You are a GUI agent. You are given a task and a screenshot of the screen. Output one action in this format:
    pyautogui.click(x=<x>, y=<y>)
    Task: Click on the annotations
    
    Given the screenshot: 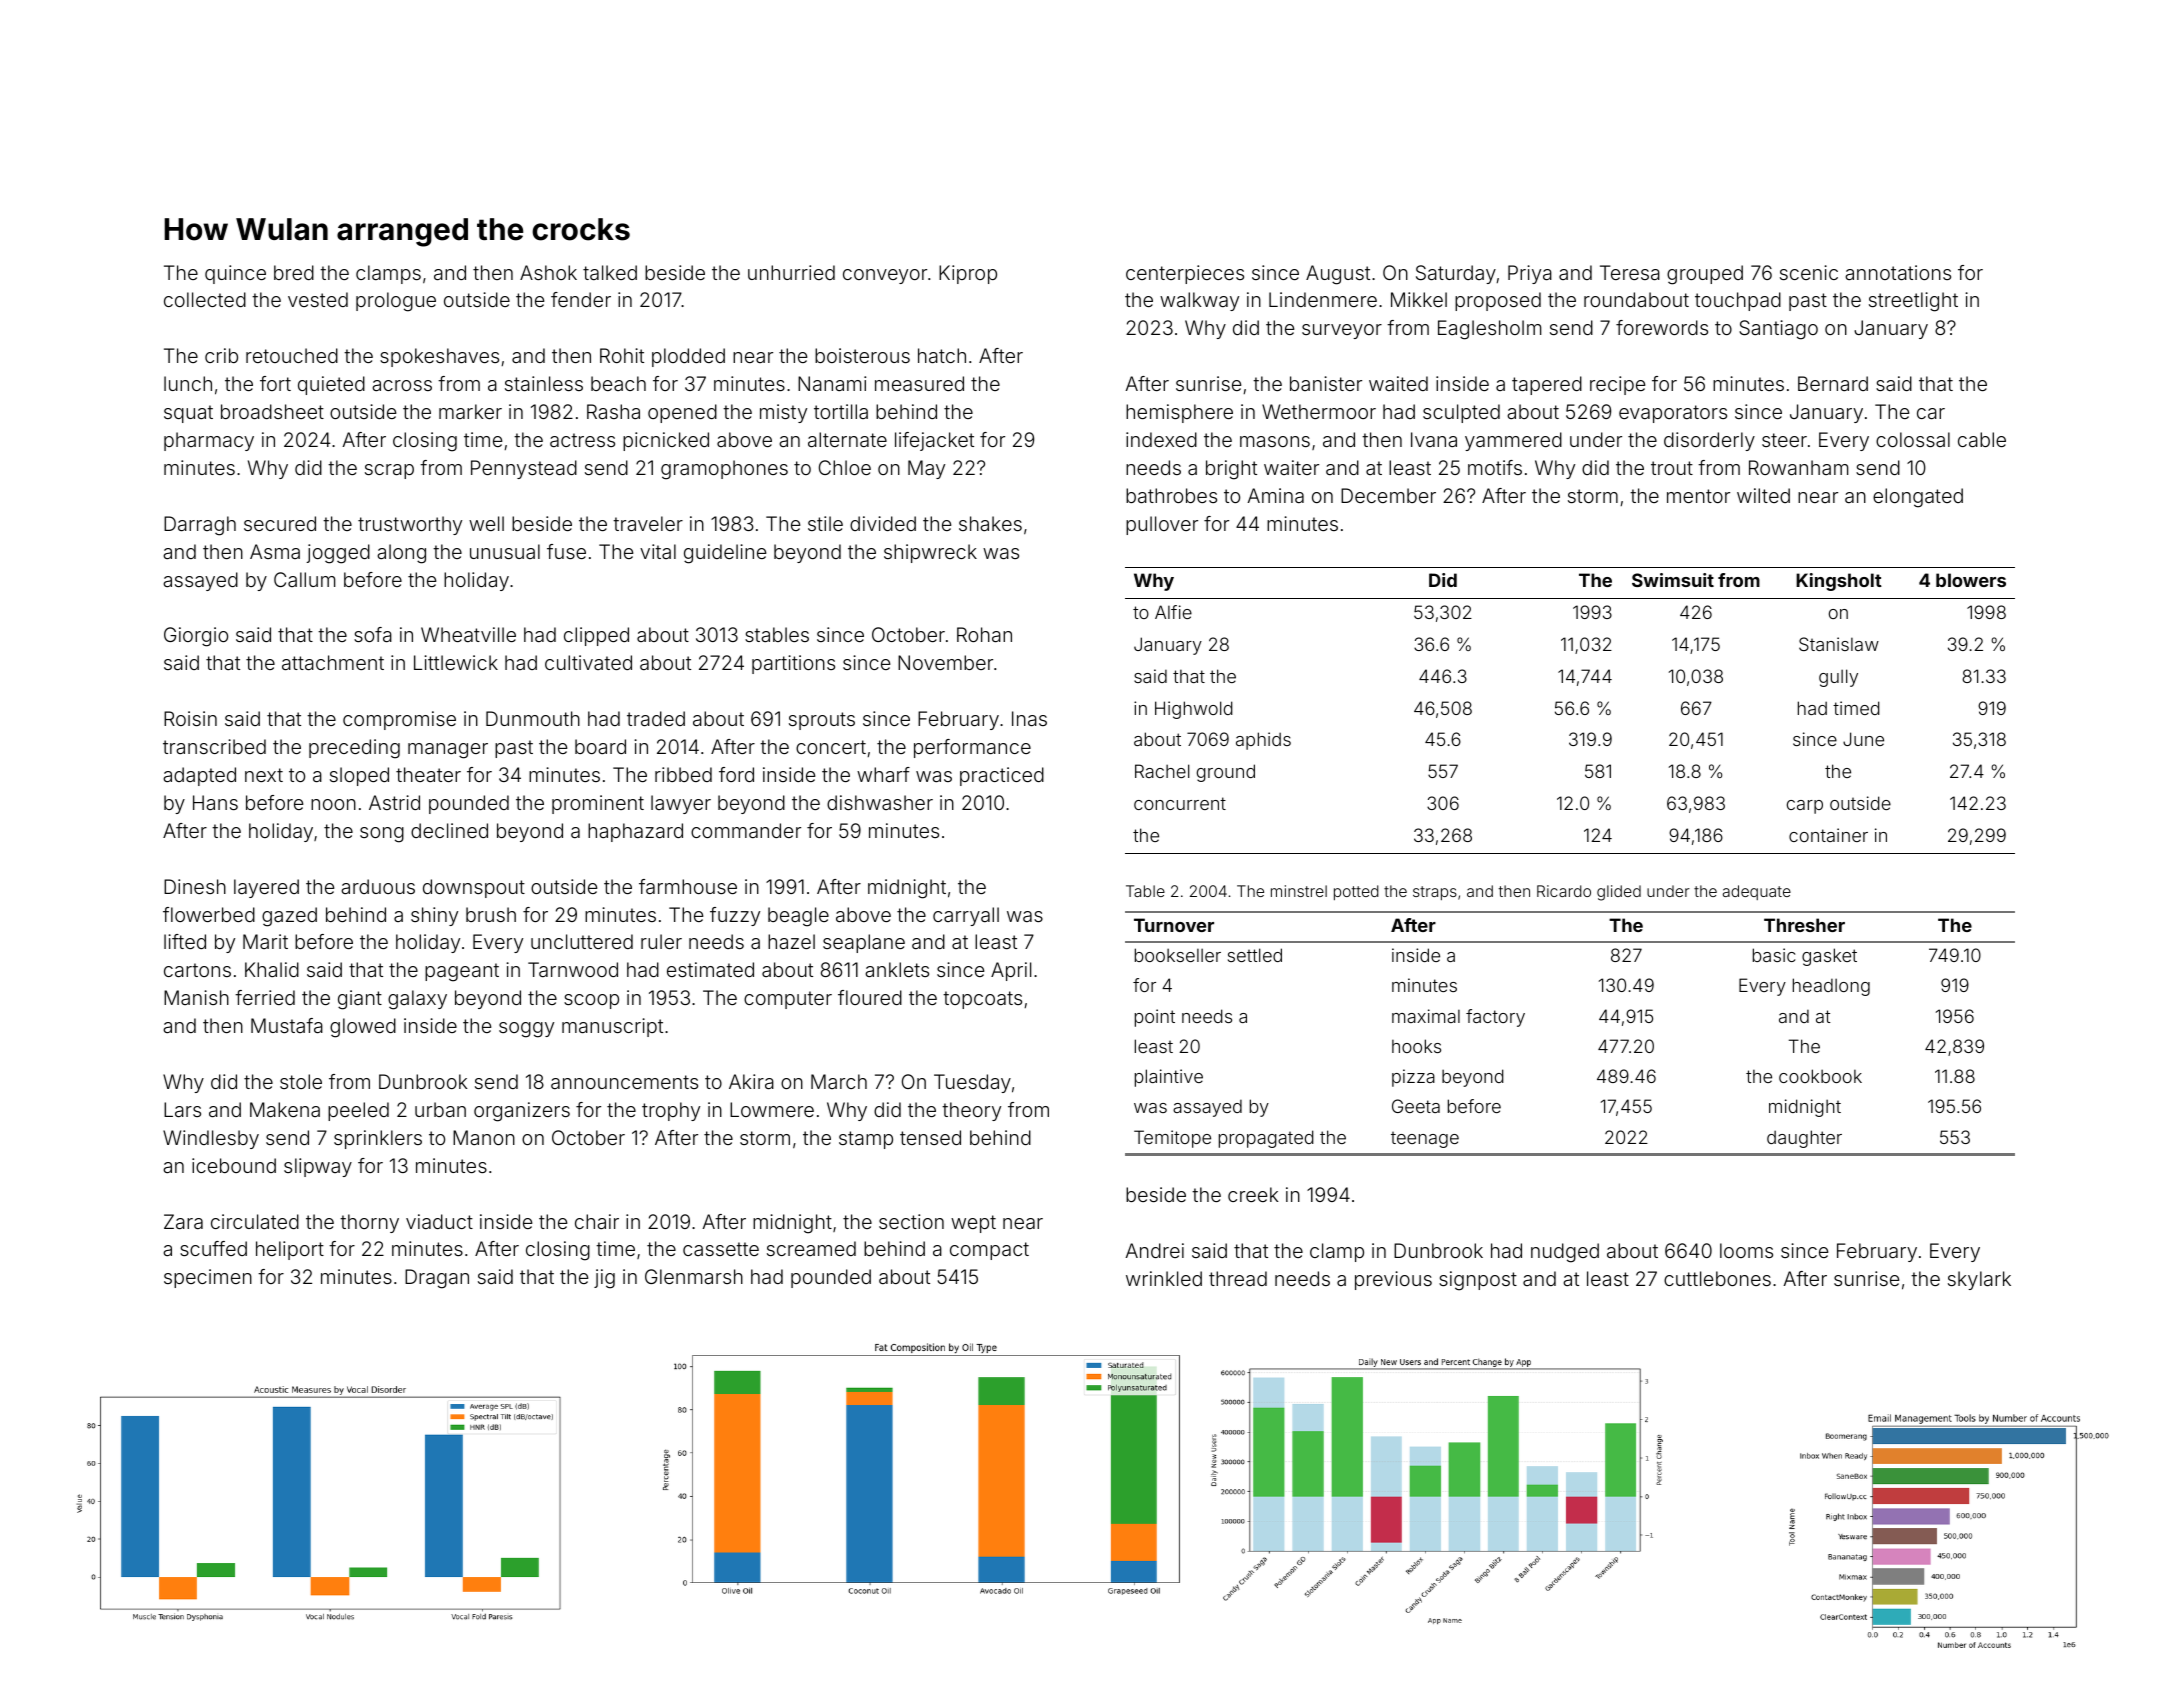 What is the action you would take?
    pyautogui.click(x=1898, y=272)
